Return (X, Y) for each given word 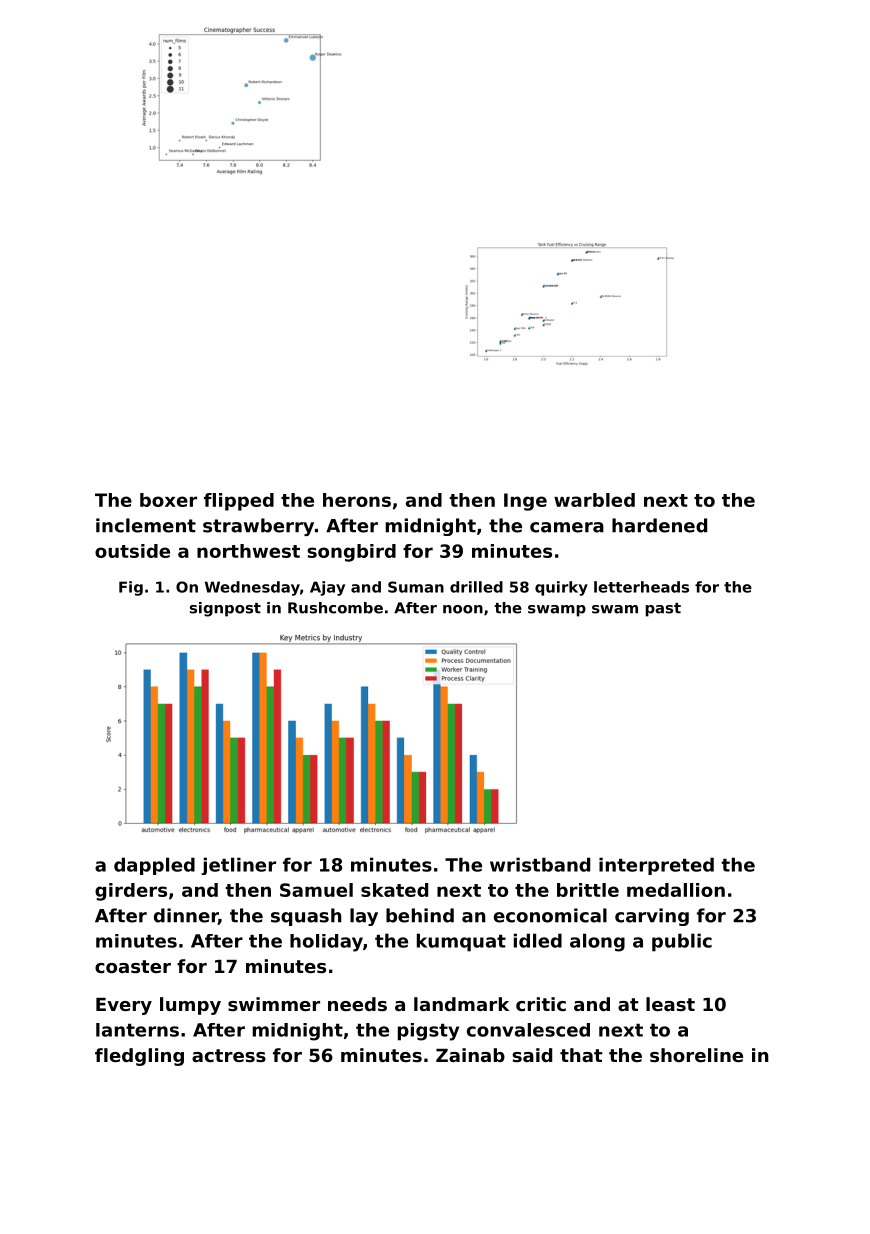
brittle (588, 890)
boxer (168, 500)
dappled (154, 866)
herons (357, 500)
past (663, 610)
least (670, 1004)
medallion (676, 890)
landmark (461, 1004)
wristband (540, 864)
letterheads (641, 587)
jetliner (238, 866)
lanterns (137, 1030)
